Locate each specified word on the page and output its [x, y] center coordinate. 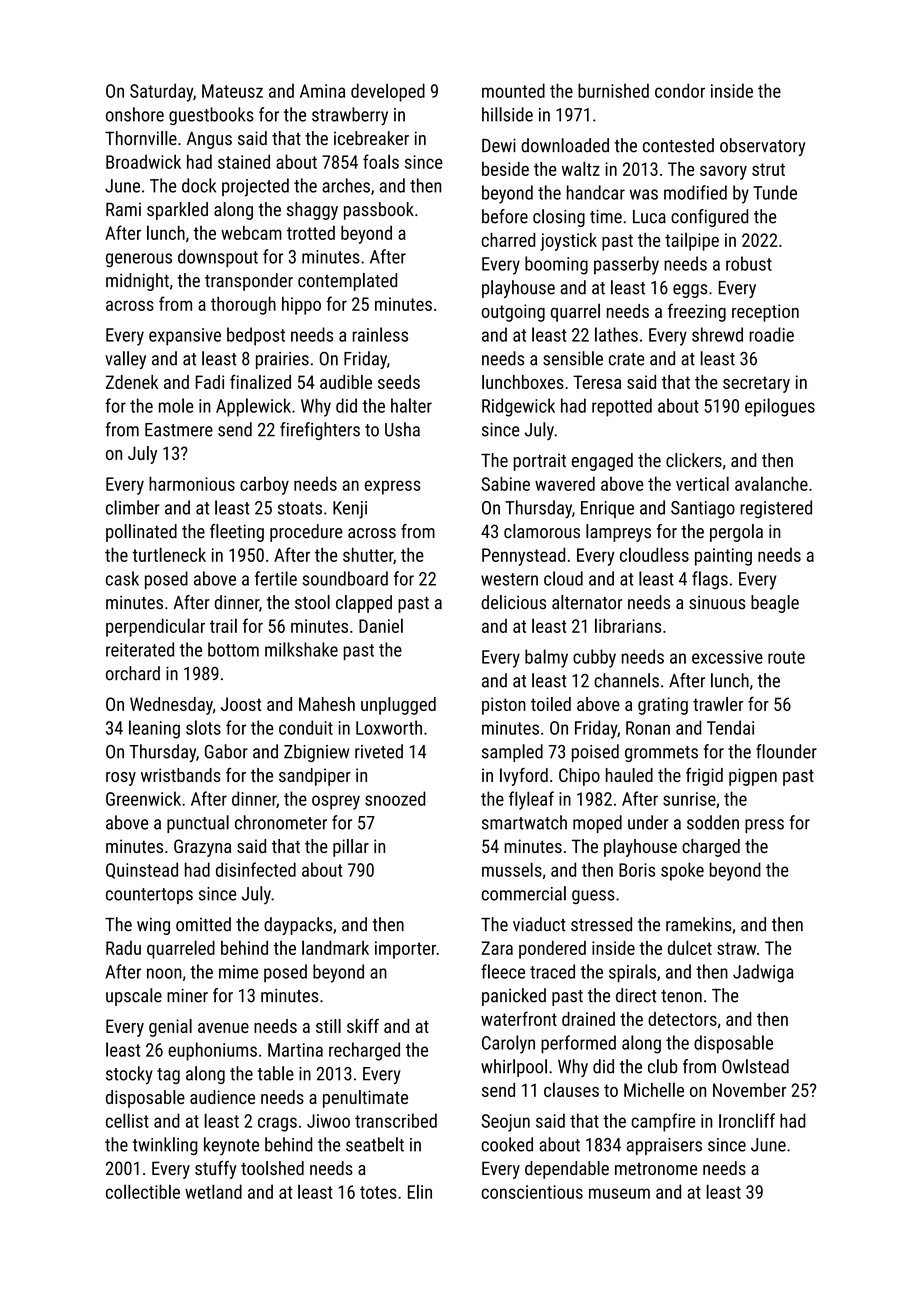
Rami [123, 209]
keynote [231, 1146]
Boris [637, 870]
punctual [198, 824]
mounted [513, 90]
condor [680, 90]
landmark [335, 947]
